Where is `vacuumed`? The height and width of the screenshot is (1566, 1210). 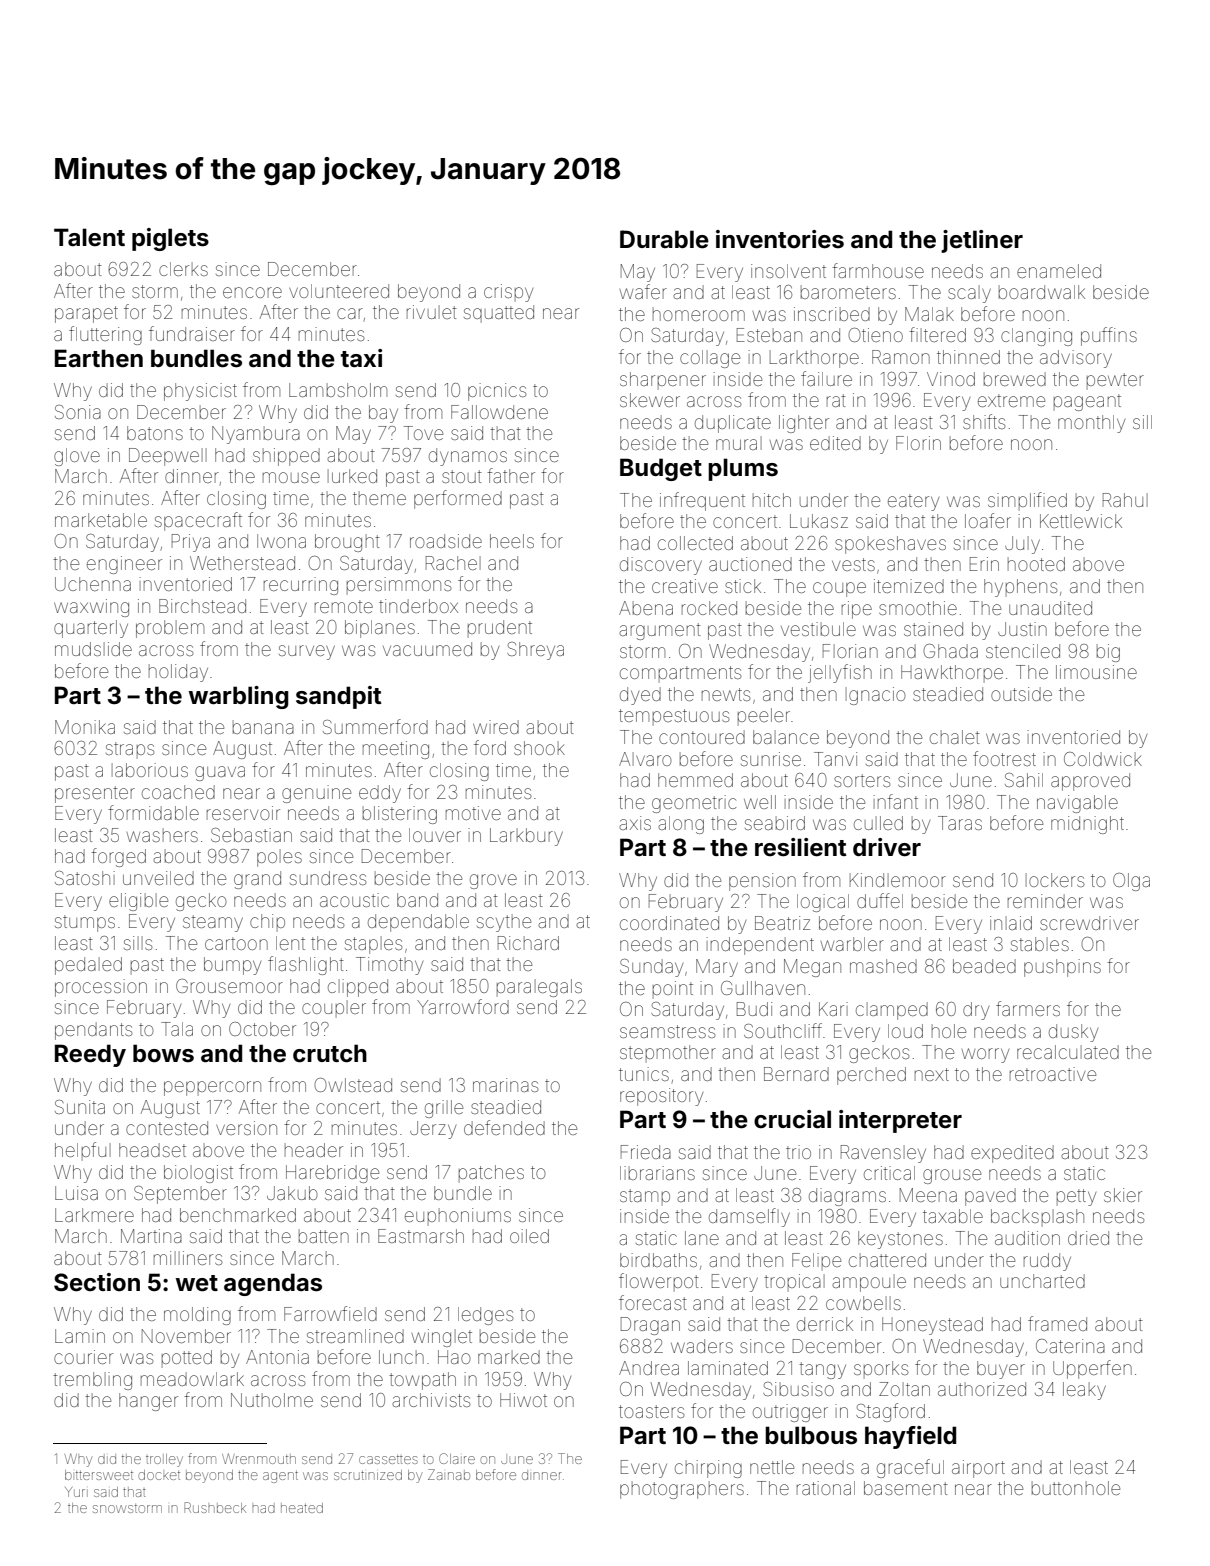
vacuumed is located at coordinates (427, 649).
